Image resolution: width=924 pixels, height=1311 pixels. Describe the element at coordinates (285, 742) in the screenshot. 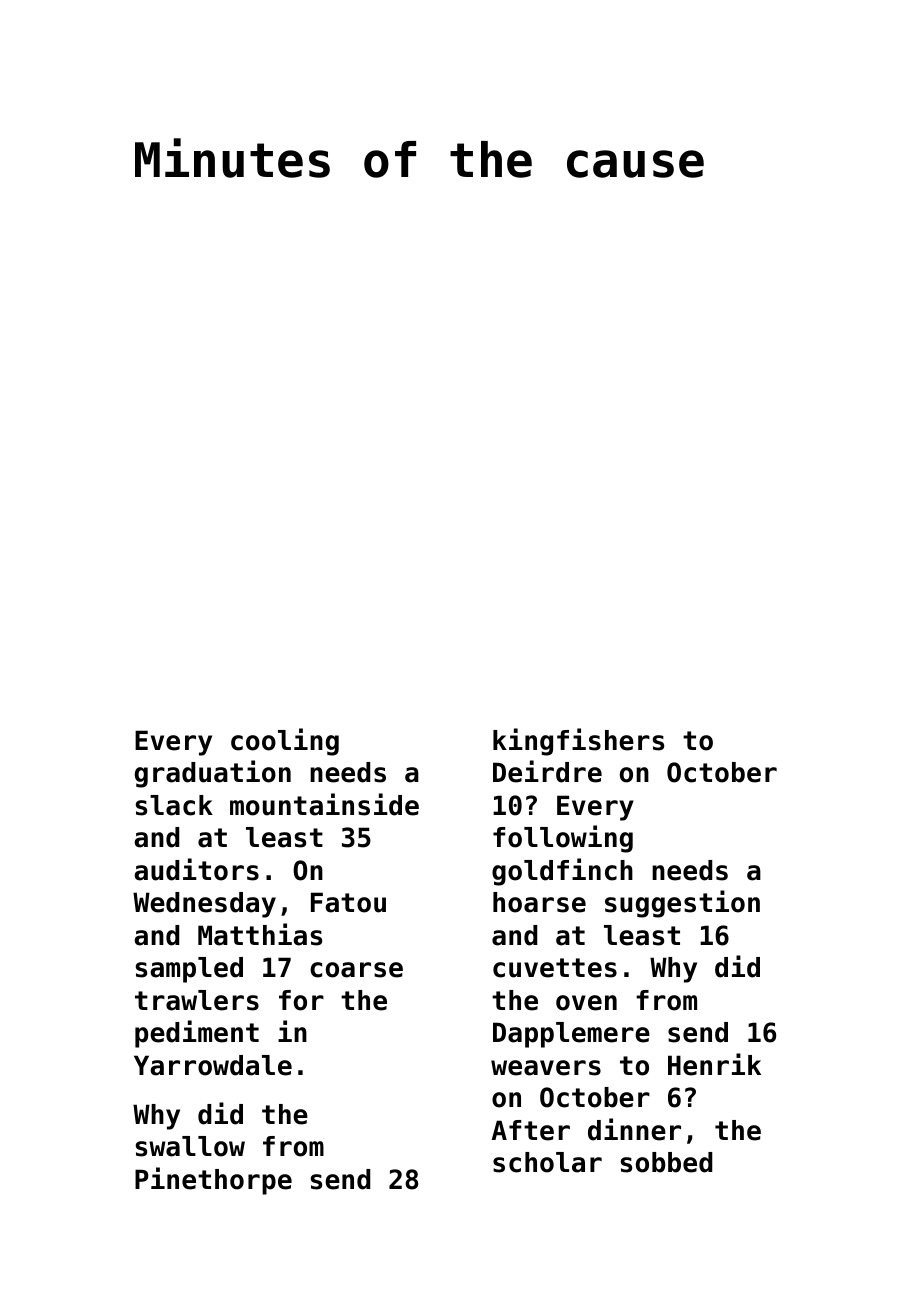

I see `cooling` at that location.
